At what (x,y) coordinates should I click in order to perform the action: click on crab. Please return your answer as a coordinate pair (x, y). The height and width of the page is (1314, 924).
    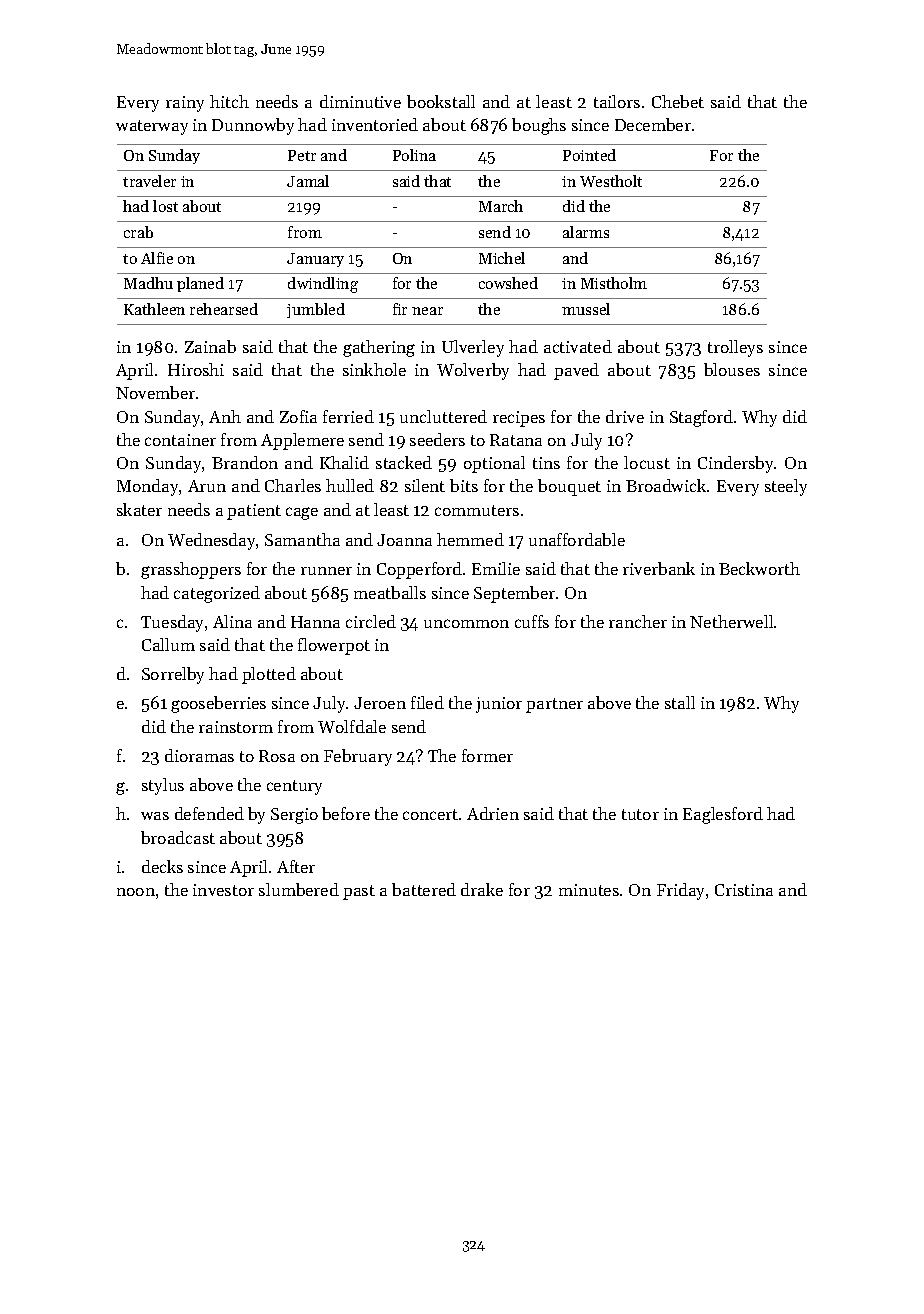
    Looking at the image, I should click on (138, 232).
